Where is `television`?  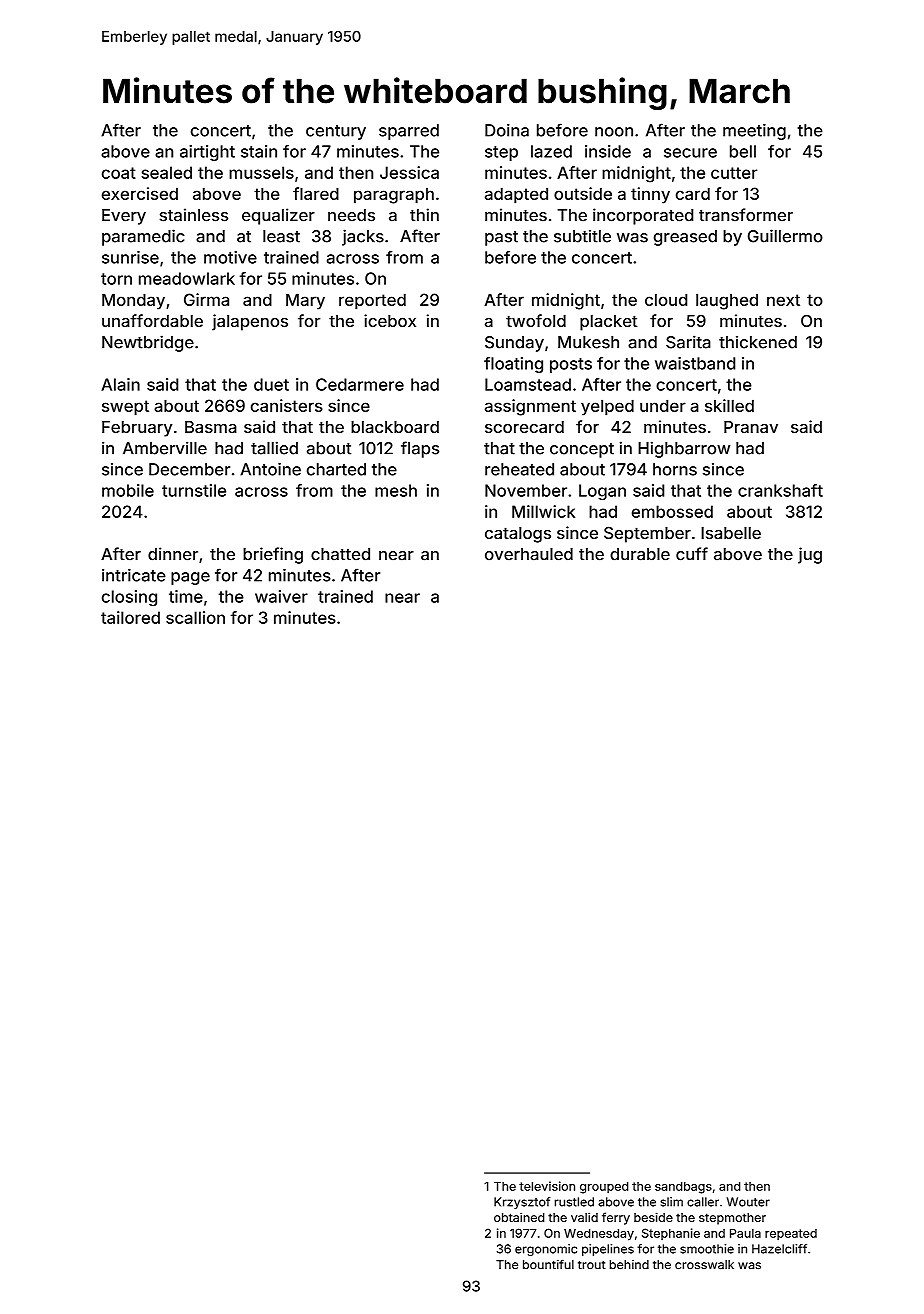
television is located at coordinates (547, 1186).
